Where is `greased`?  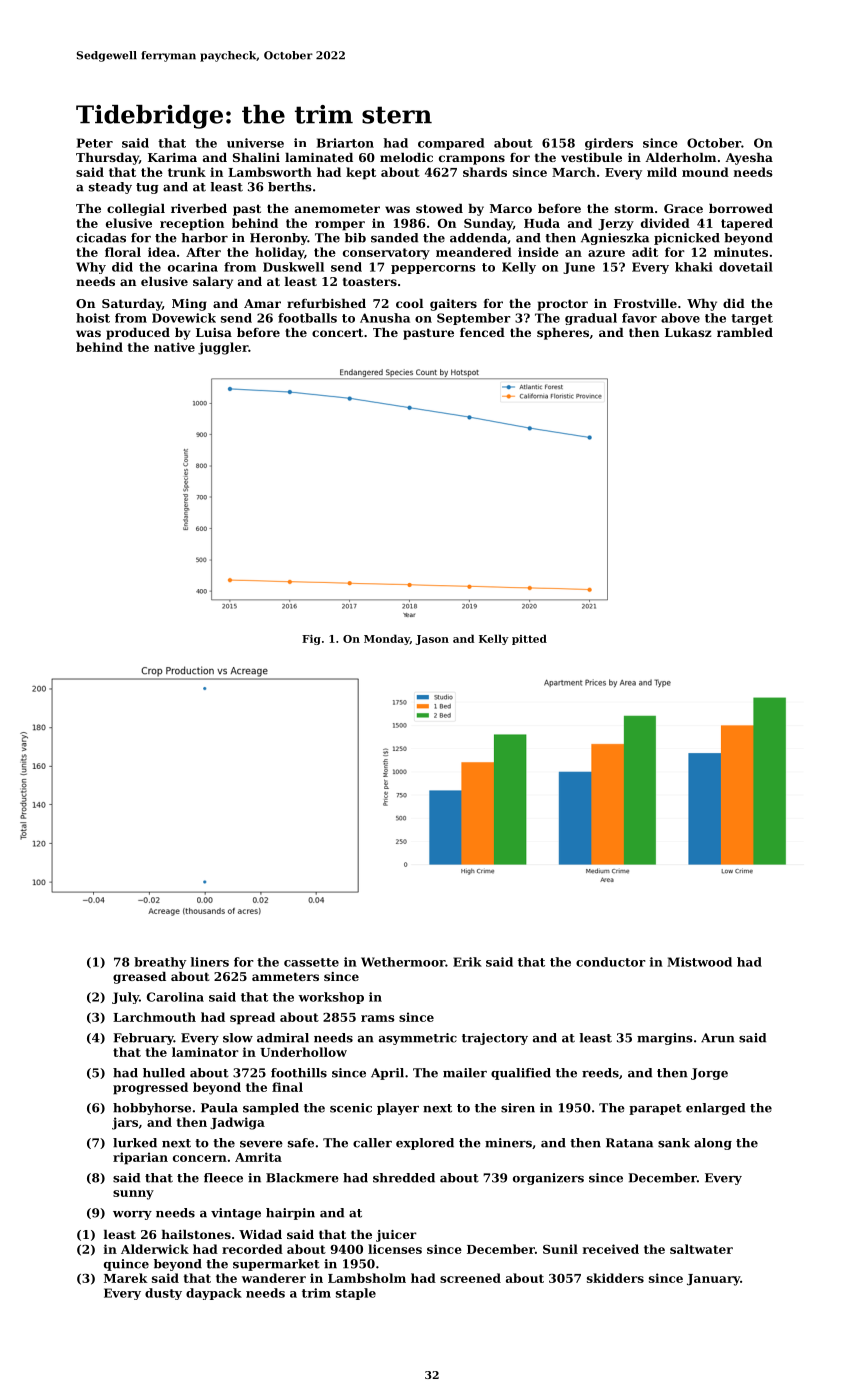
greased is located at coordinates (139, 978).
